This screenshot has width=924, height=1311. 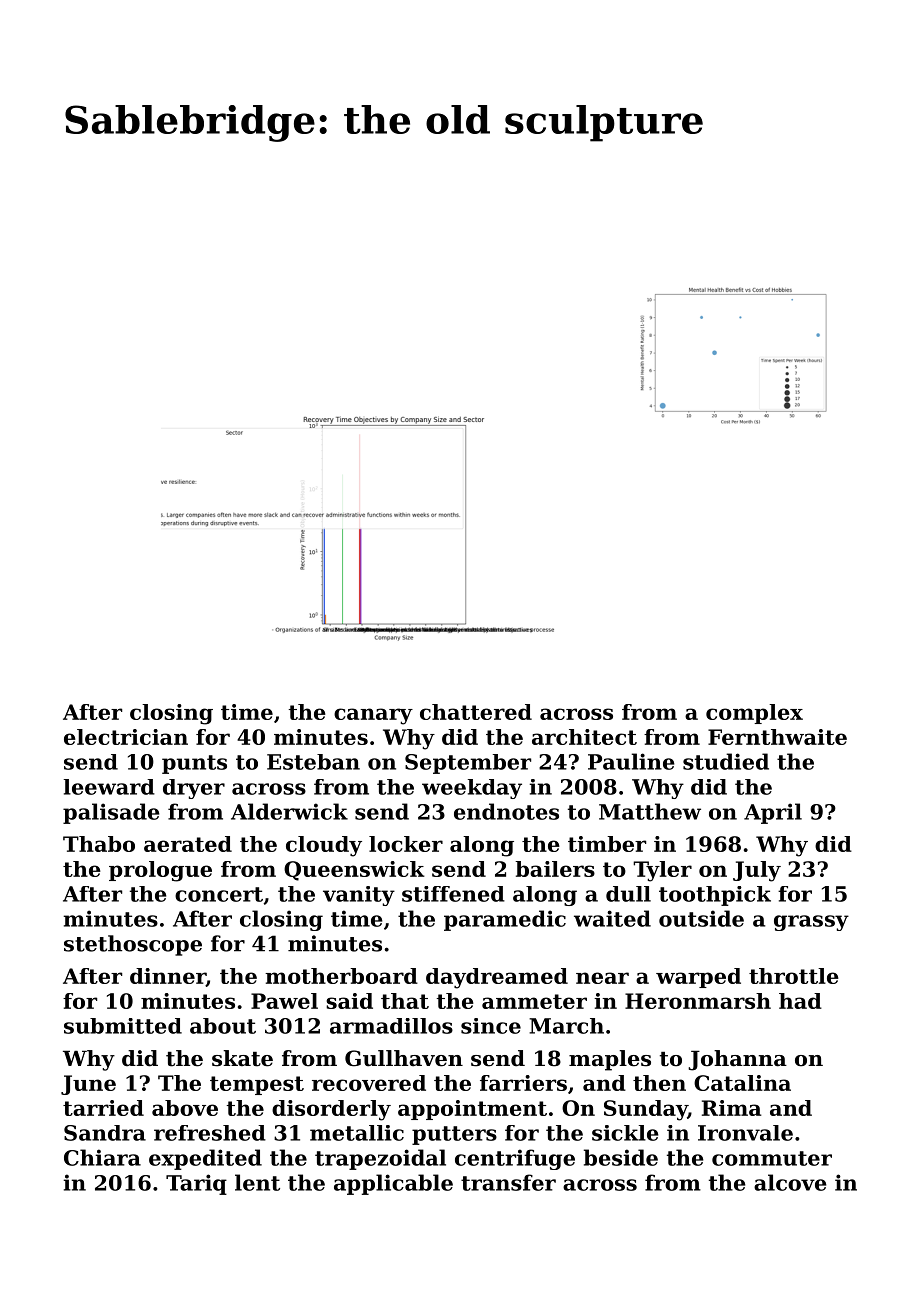 What do you see at coordinates (341, 976) in the screenshot?
I see `motherboard` at bounding box center [341, 976].
